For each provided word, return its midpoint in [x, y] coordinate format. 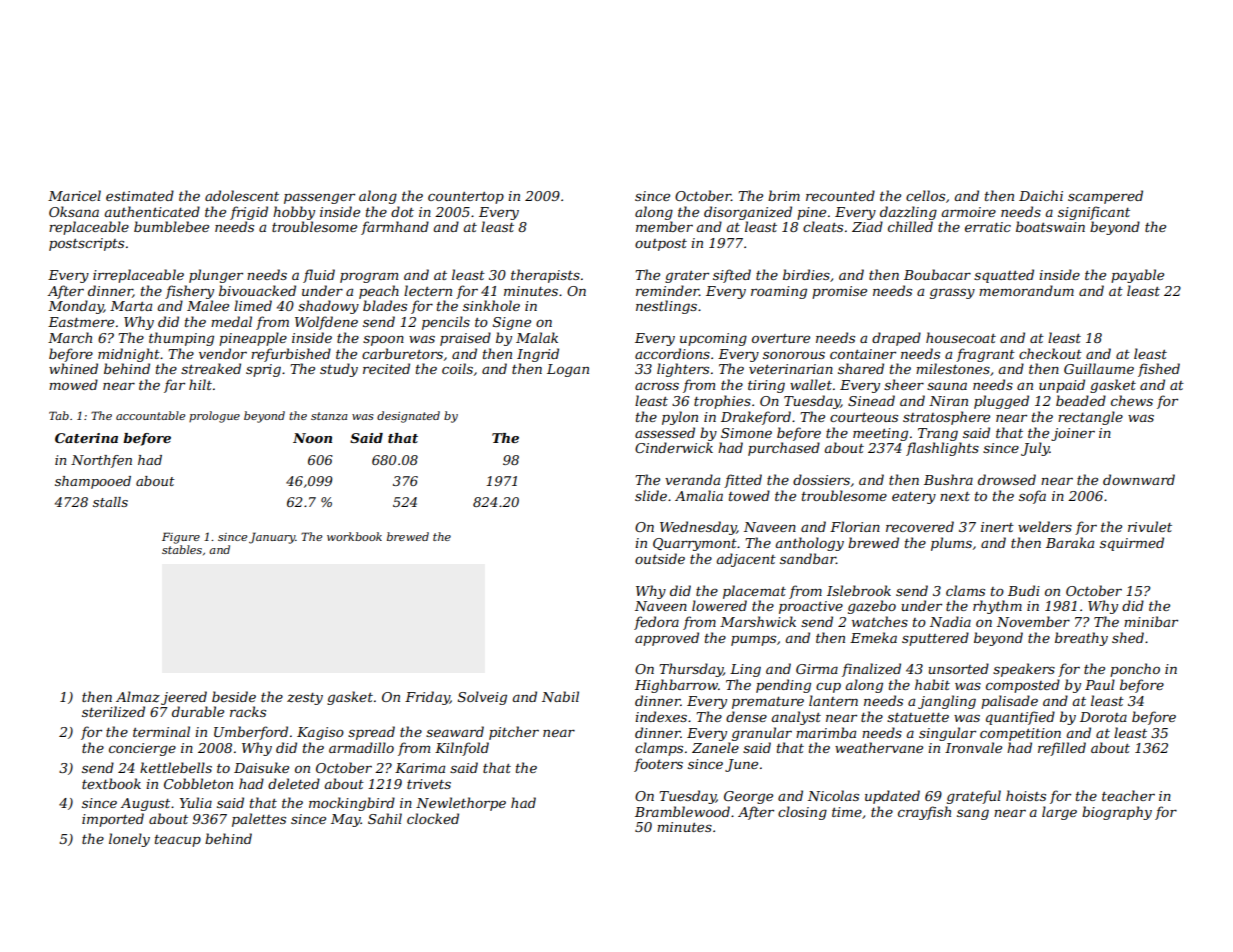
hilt [200, 384]
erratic [988, 227]
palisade [1009, 702]
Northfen [101, 461]
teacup [178, 841]
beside [234, 696]
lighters [683, 370]
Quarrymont [695, 544]
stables [182, 549]
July [1035, 449]
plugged [1001, 402]
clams [965, 590]
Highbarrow [676, 686]
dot [402, 211]
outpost [661, 245]
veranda [692, 479]
